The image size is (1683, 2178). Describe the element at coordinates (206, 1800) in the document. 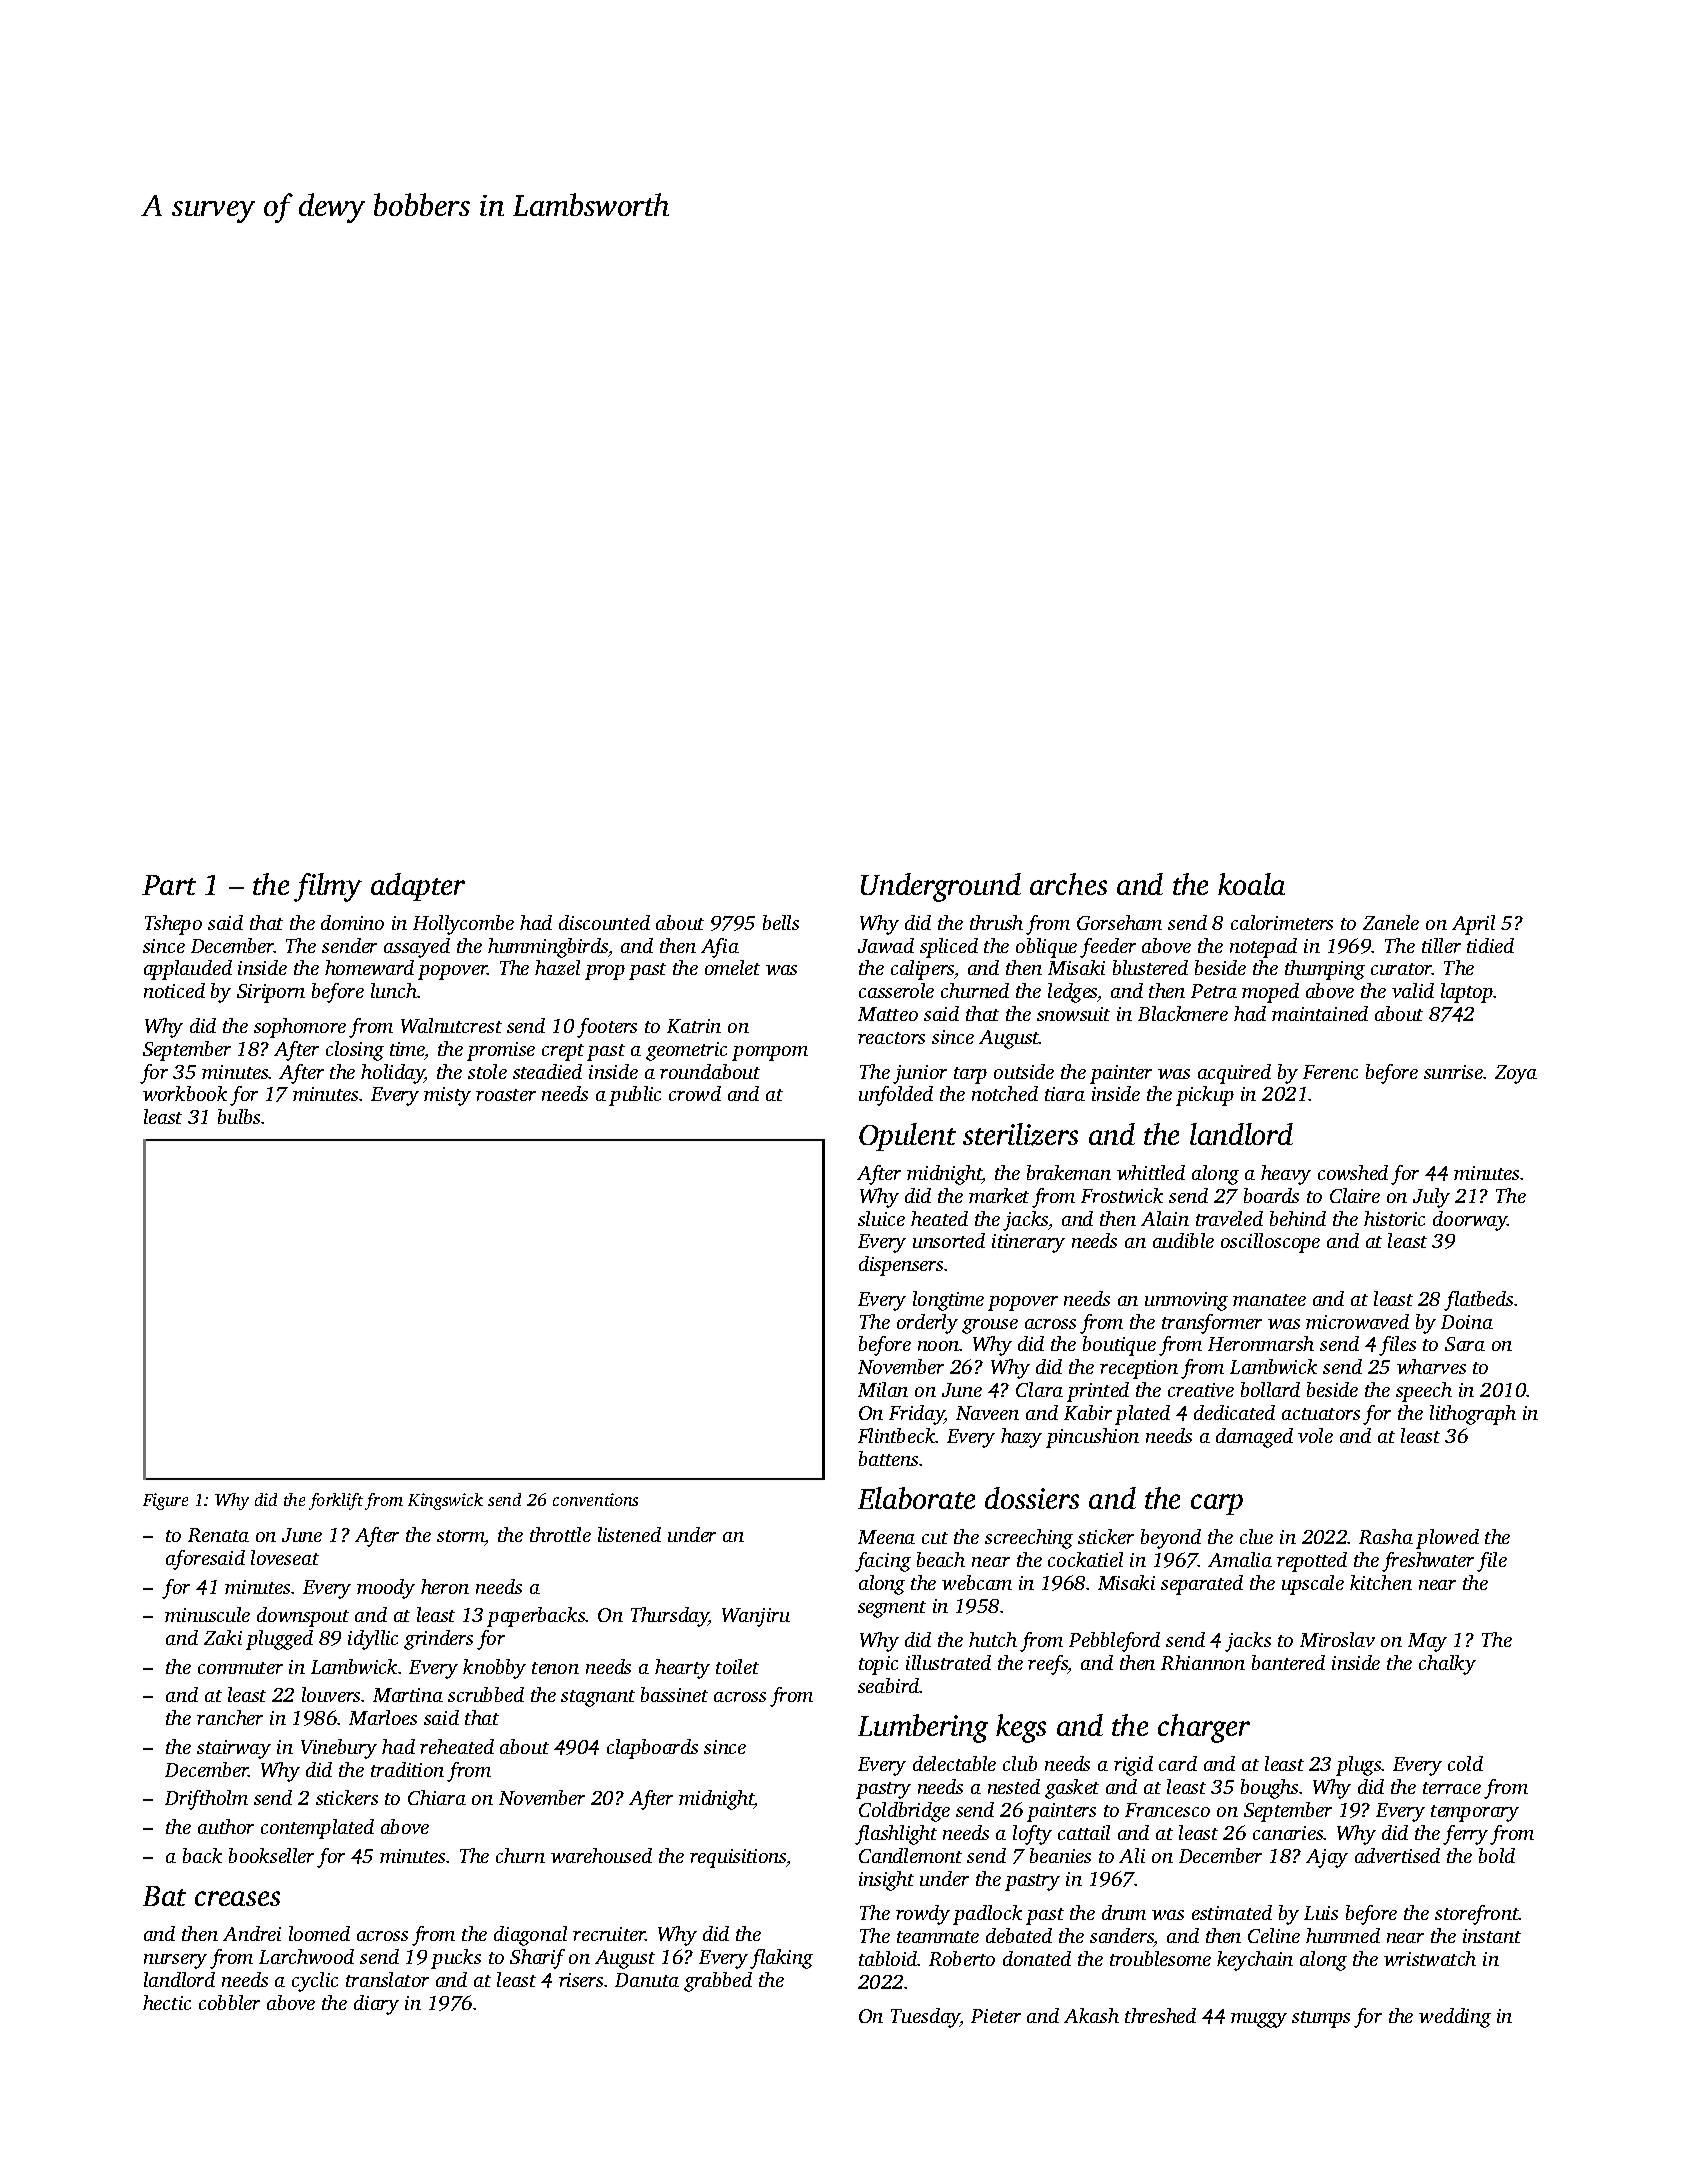

I see `Driftholm` at that location.
